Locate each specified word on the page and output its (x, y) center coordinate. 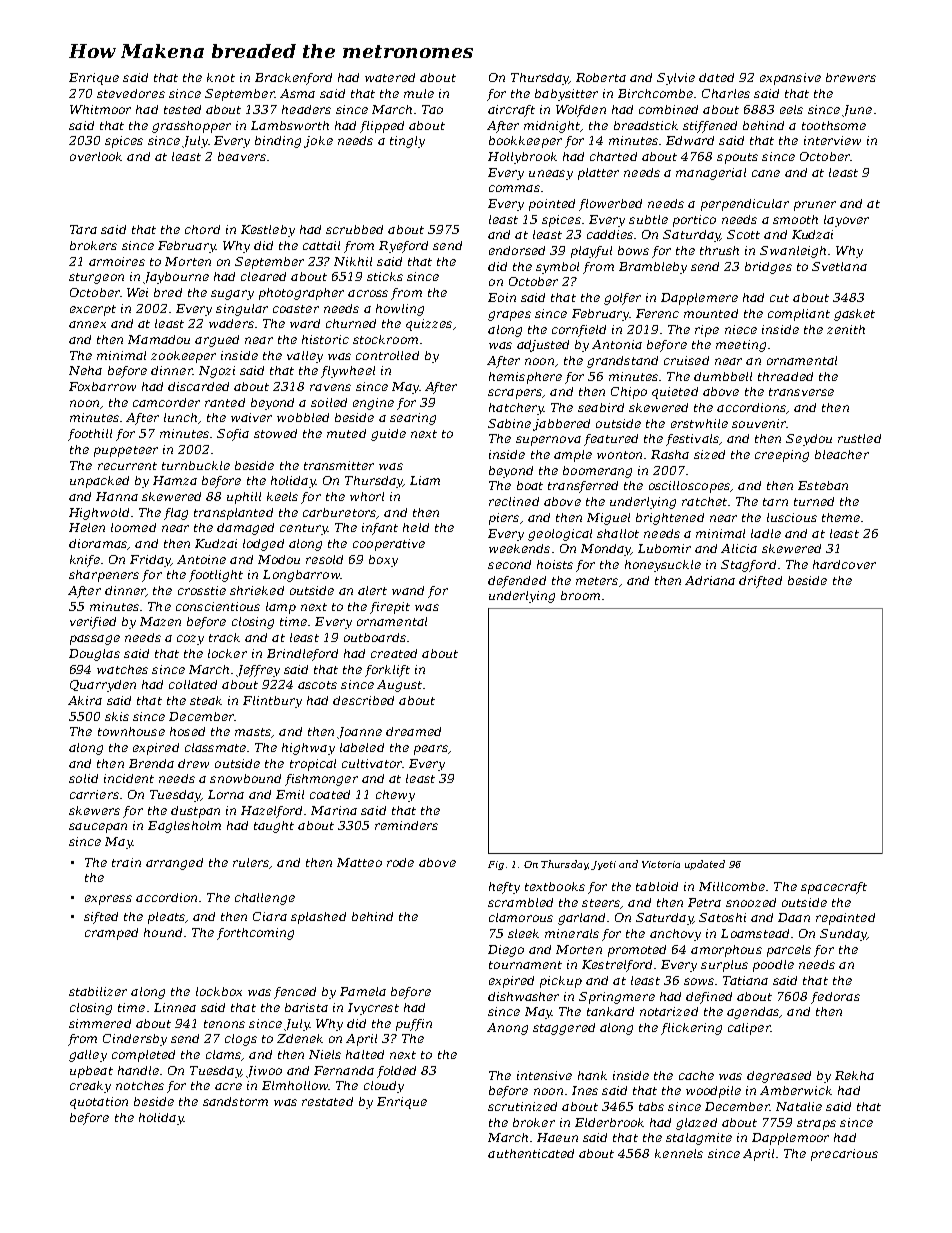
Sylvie (676, 79)
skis (117, 716)
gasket (854, 315)
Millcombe (732, 886)
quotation (99, 1103)
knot (221, 77)
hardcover (844, 564)
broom (580, 595)
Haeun (557, 1137)
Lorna (226, 794)
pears (431, 750)
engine (373, 404)
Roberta (601, 77)
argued (217, 341)
